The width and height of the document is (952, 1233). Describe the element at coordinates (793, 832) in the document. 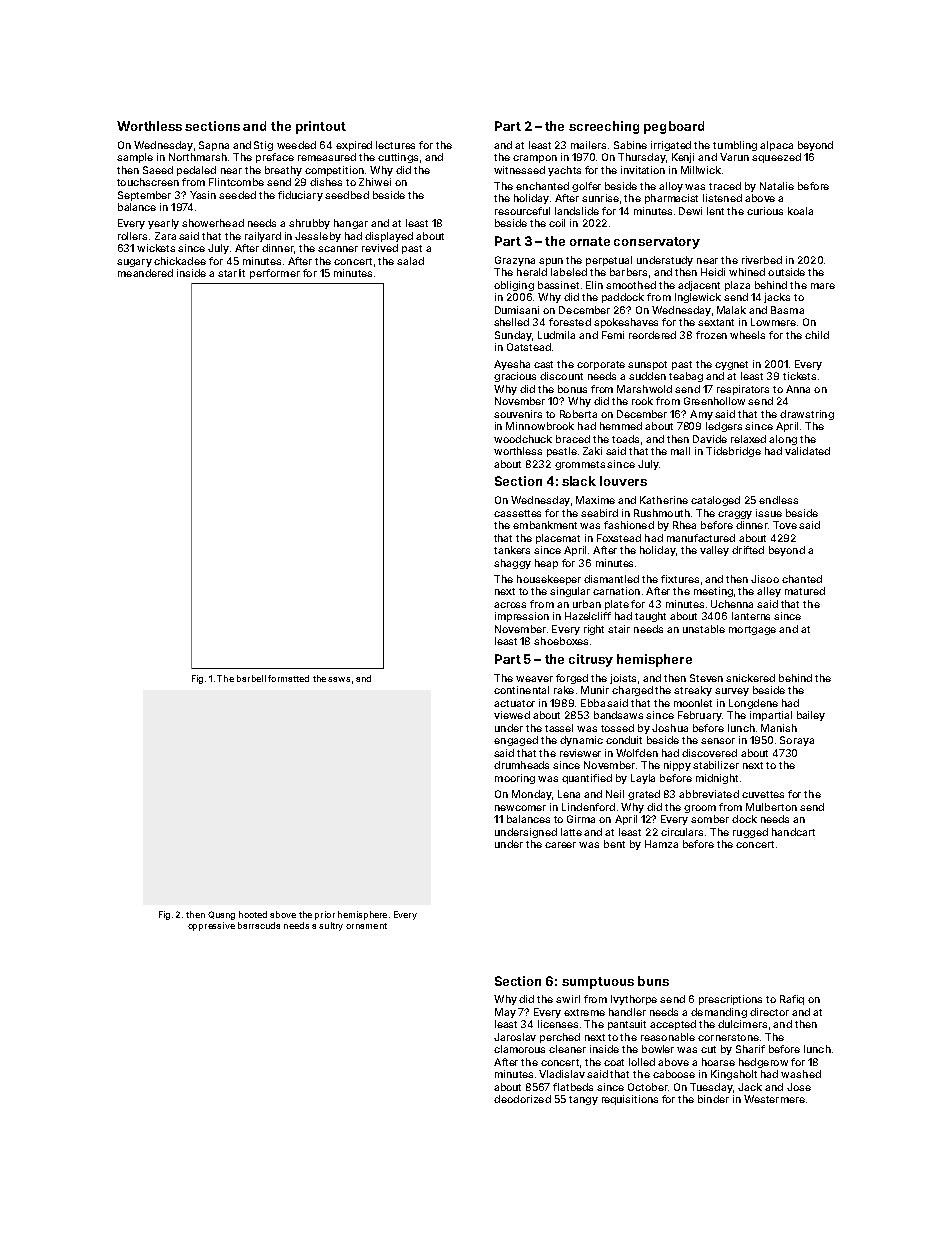

I see `handcart` at that location.
